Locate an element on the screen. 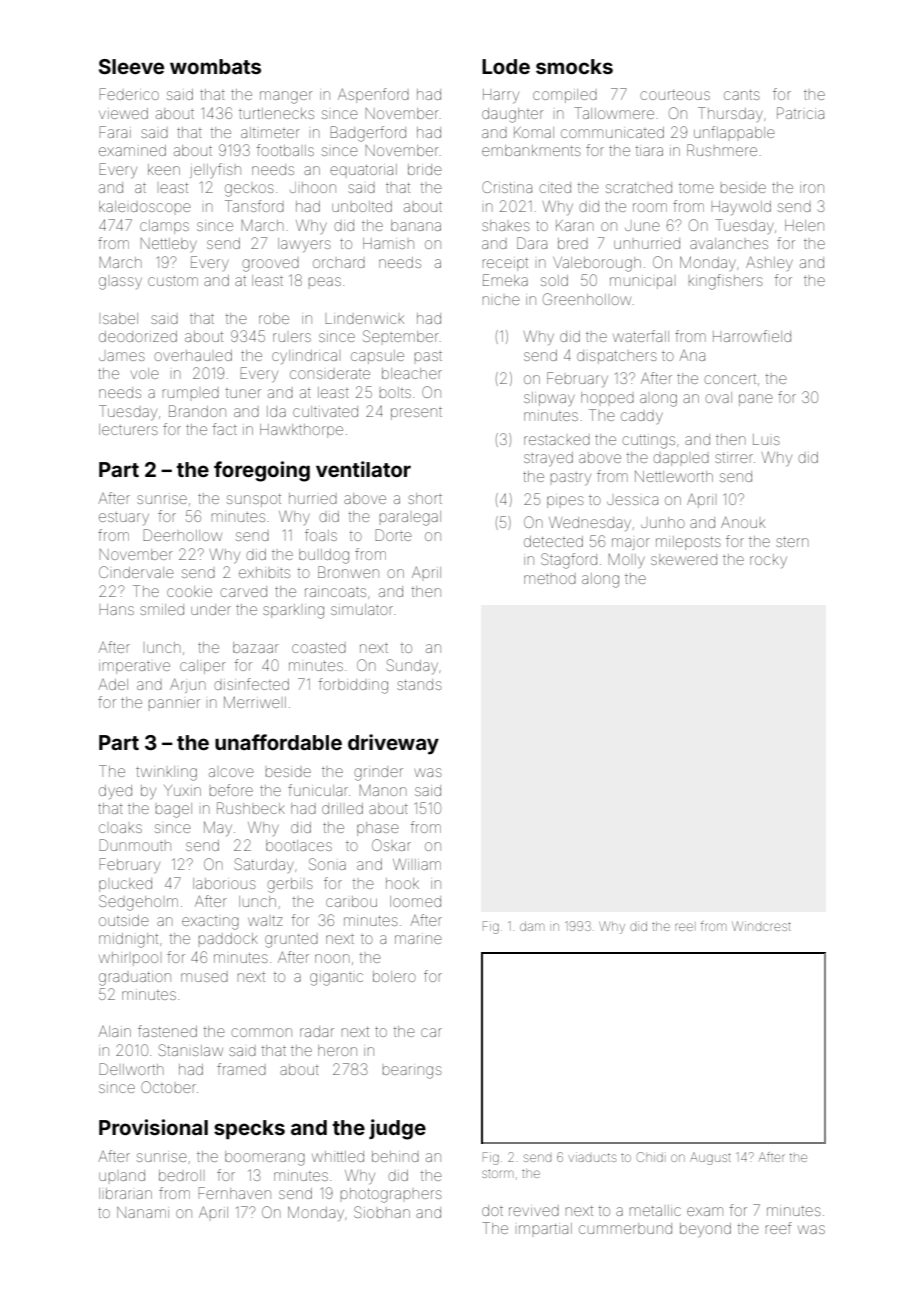  beyond is located at coordinates (705, 1230).
